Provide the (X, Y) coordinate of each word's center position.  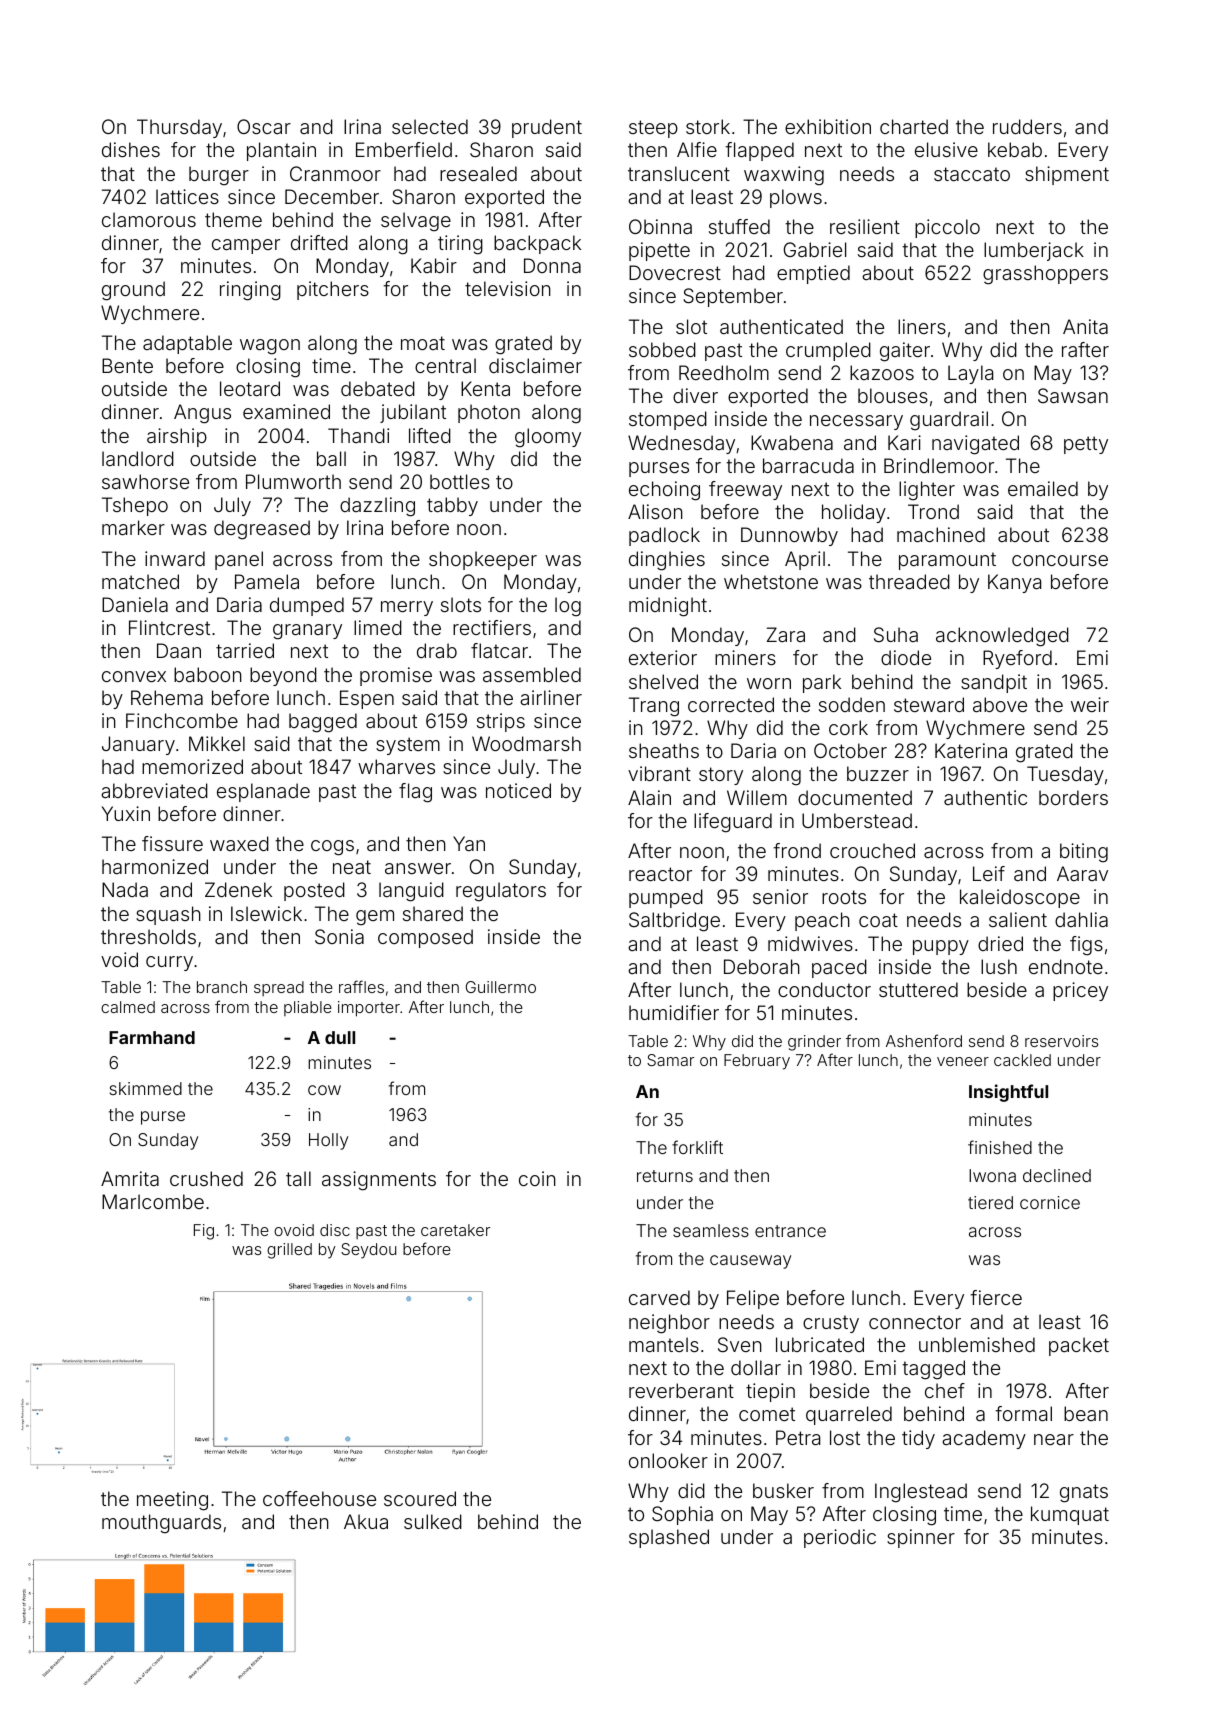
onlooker (668, 1460)
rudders (1027, 126)
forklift (697, 1147)
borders (1073, 797)
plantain (281, 151)
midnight (668, 607)
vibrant (659, 773)
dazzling (377, 507)
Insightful (1008, 1093)
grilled (289, 1251)
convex (134, 676)
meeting (172, 1501)
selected (430, 126)
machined (941, 534)
